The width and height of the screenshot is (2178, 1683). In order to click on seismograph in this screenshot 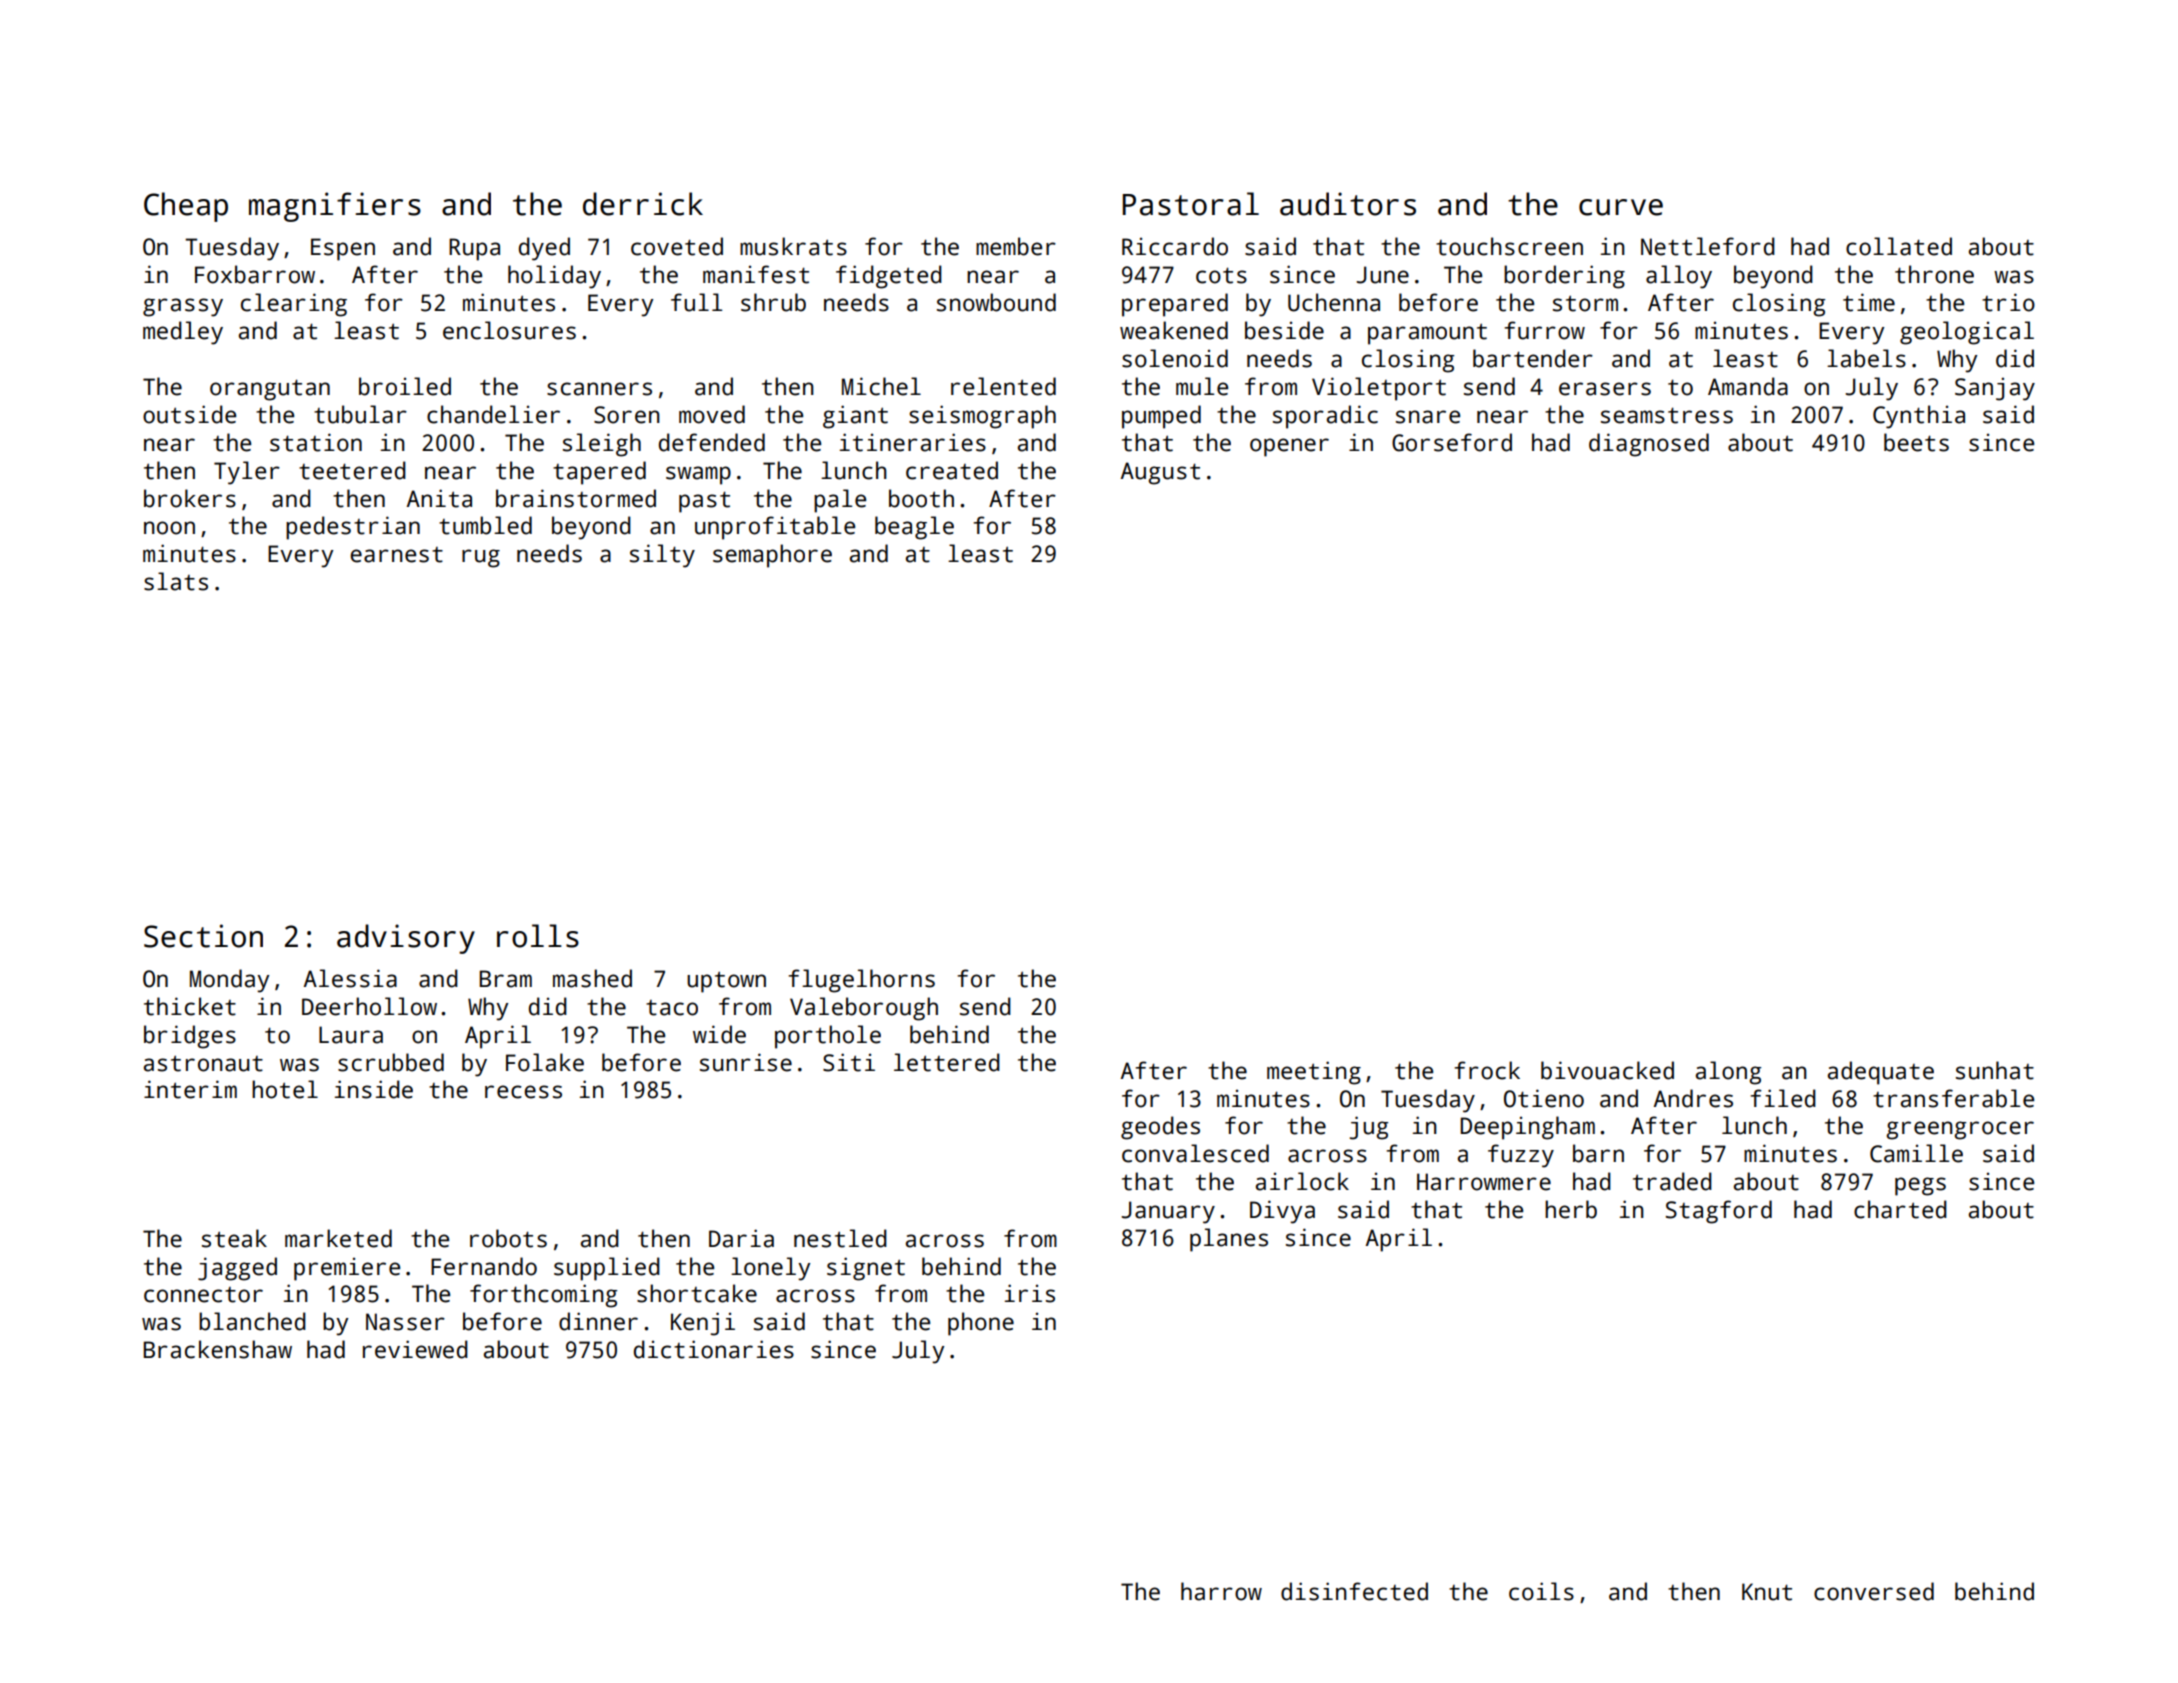, I will do `click(982, 417)`.
